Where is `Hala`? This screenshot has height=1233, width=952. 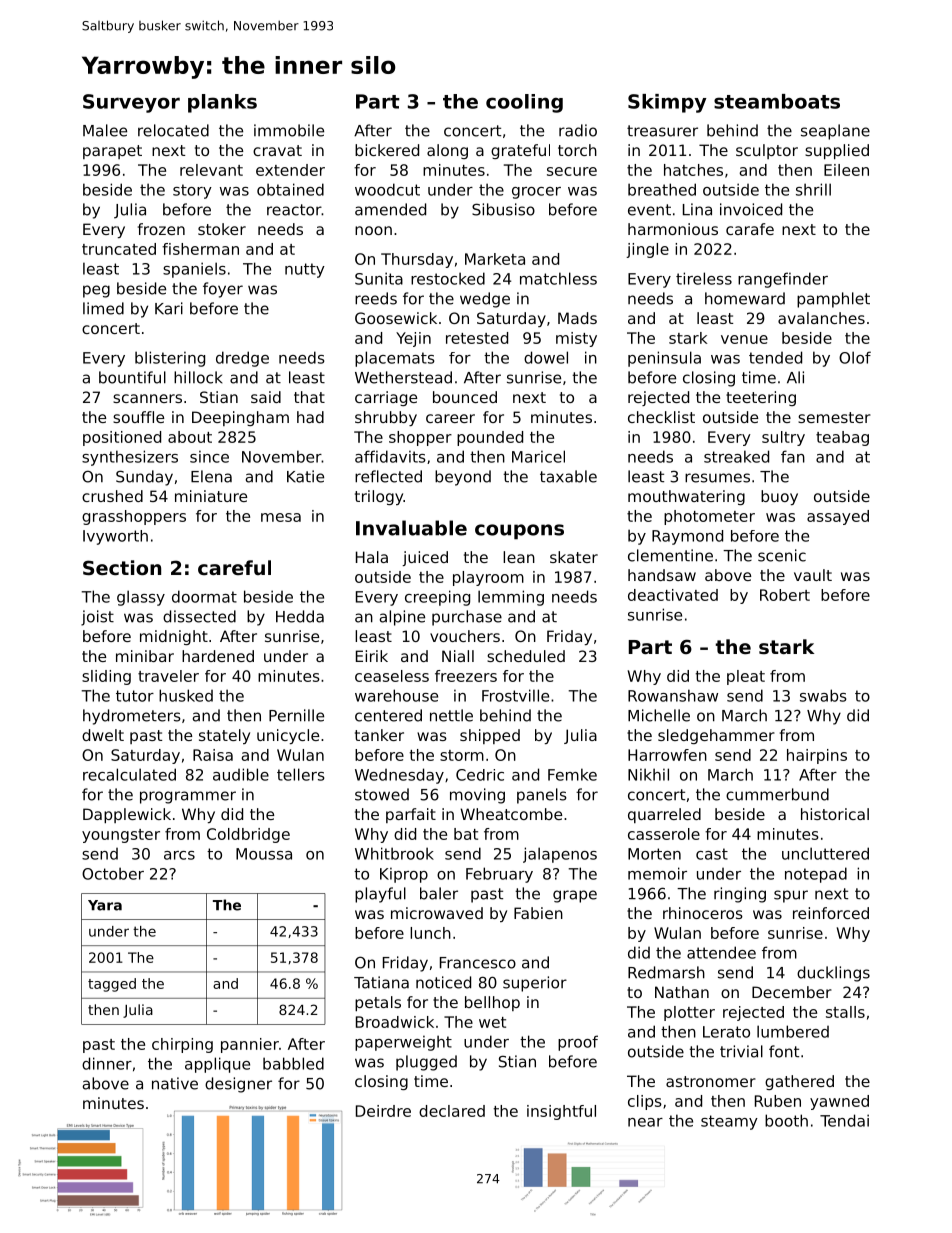 Hala is located at coordinates (372, 557).
